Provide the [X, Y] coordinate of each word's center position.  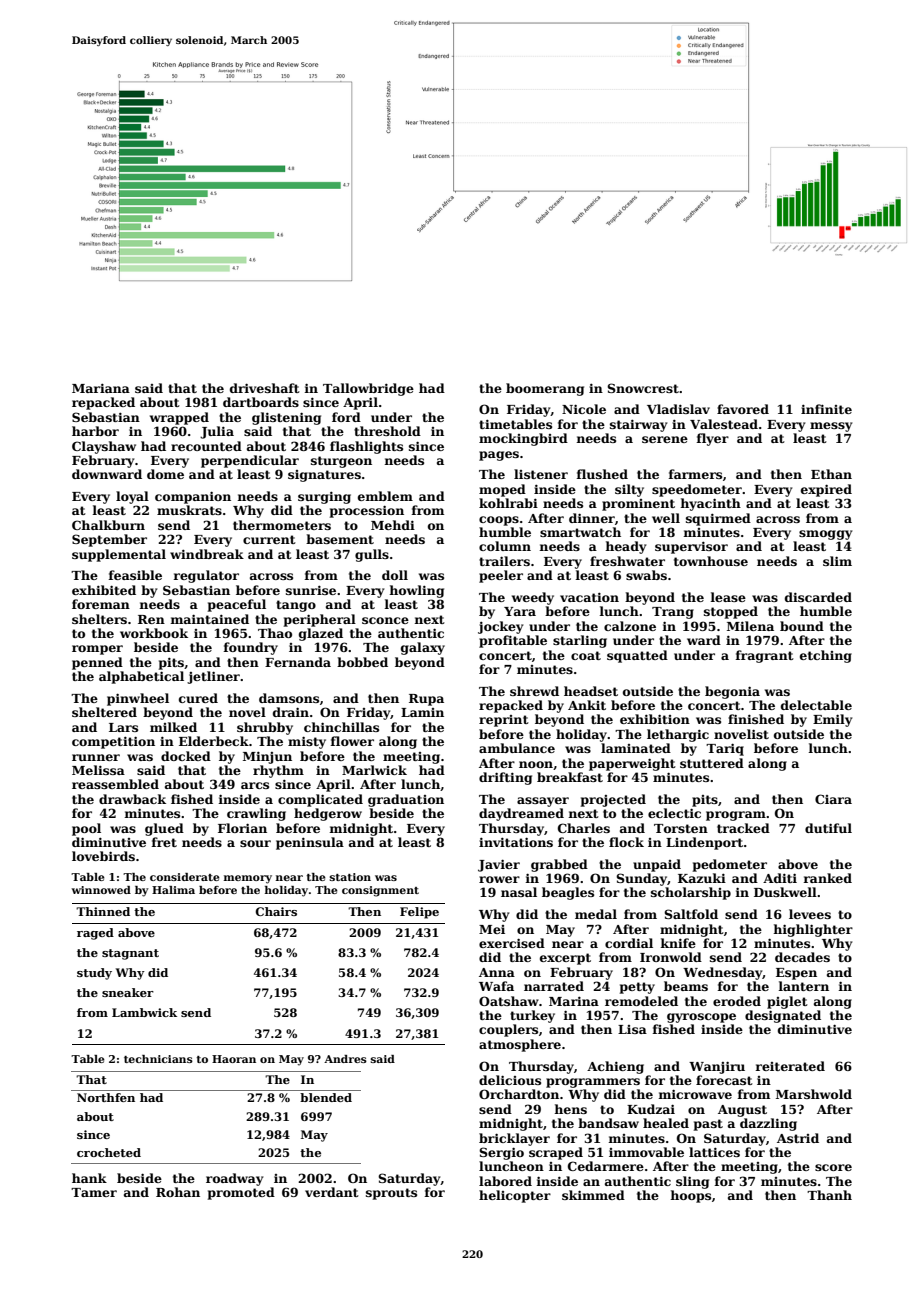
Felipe [419, 913]
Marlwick [374, 770]
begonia [732, 692]
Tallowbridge [368, 389]
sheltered [104, 712]
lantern [803, 986]
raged [95, 934]
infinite [826, 409]
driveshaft [265, 388]
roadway [234, 1179]
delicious [510, 1080]
